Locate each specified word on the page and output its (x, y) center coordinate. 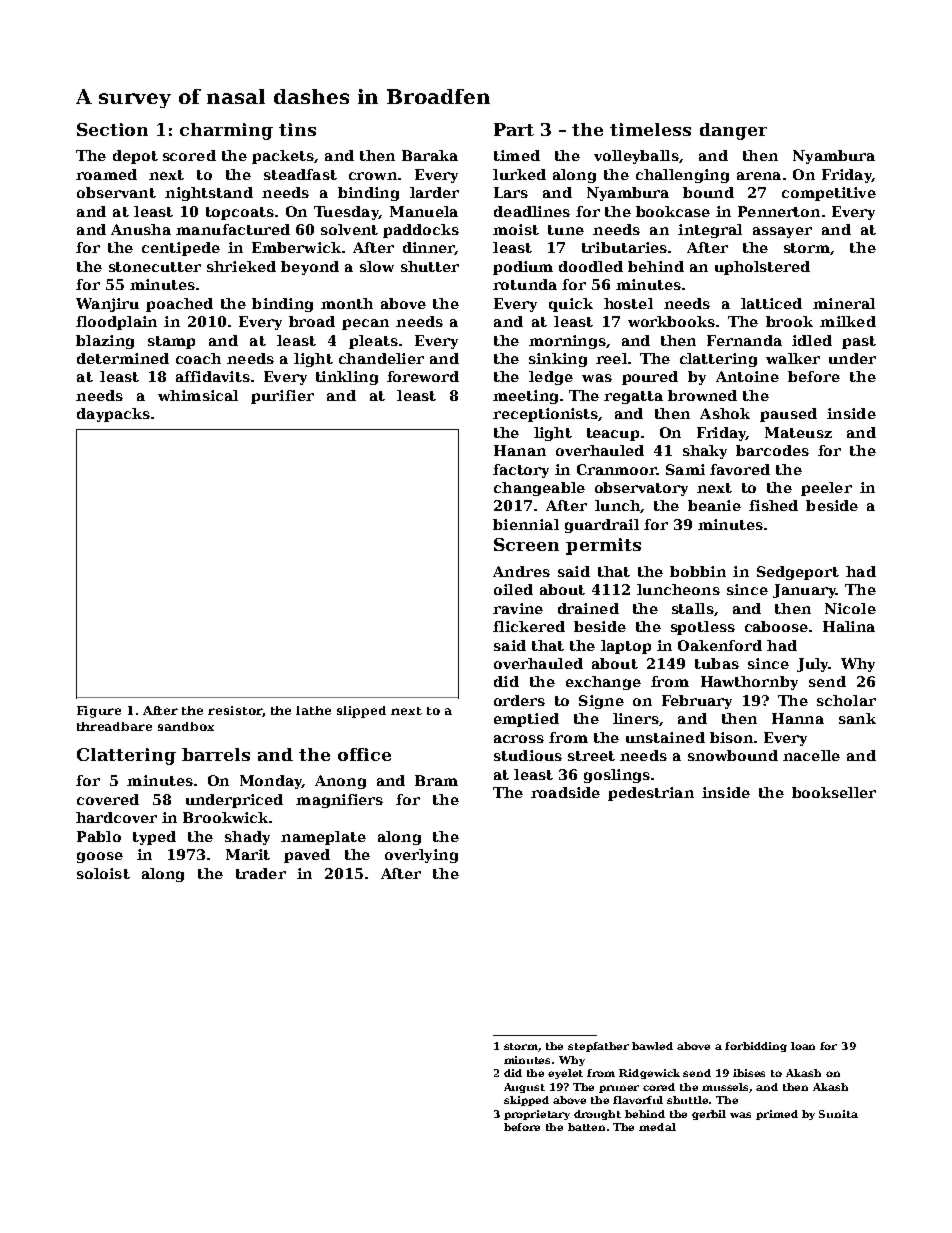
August (524, 1088)
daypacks (113, 415)
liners (636, 718)
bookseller (834, 792)
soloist (103, 873)
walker (793, 358)
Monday (271, 782)
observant (116, 192)
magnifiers (339, 801)
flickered (529, 626)
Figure (99, 712)
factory (521, 471)
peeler (826, 489)
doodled (591, 266)
